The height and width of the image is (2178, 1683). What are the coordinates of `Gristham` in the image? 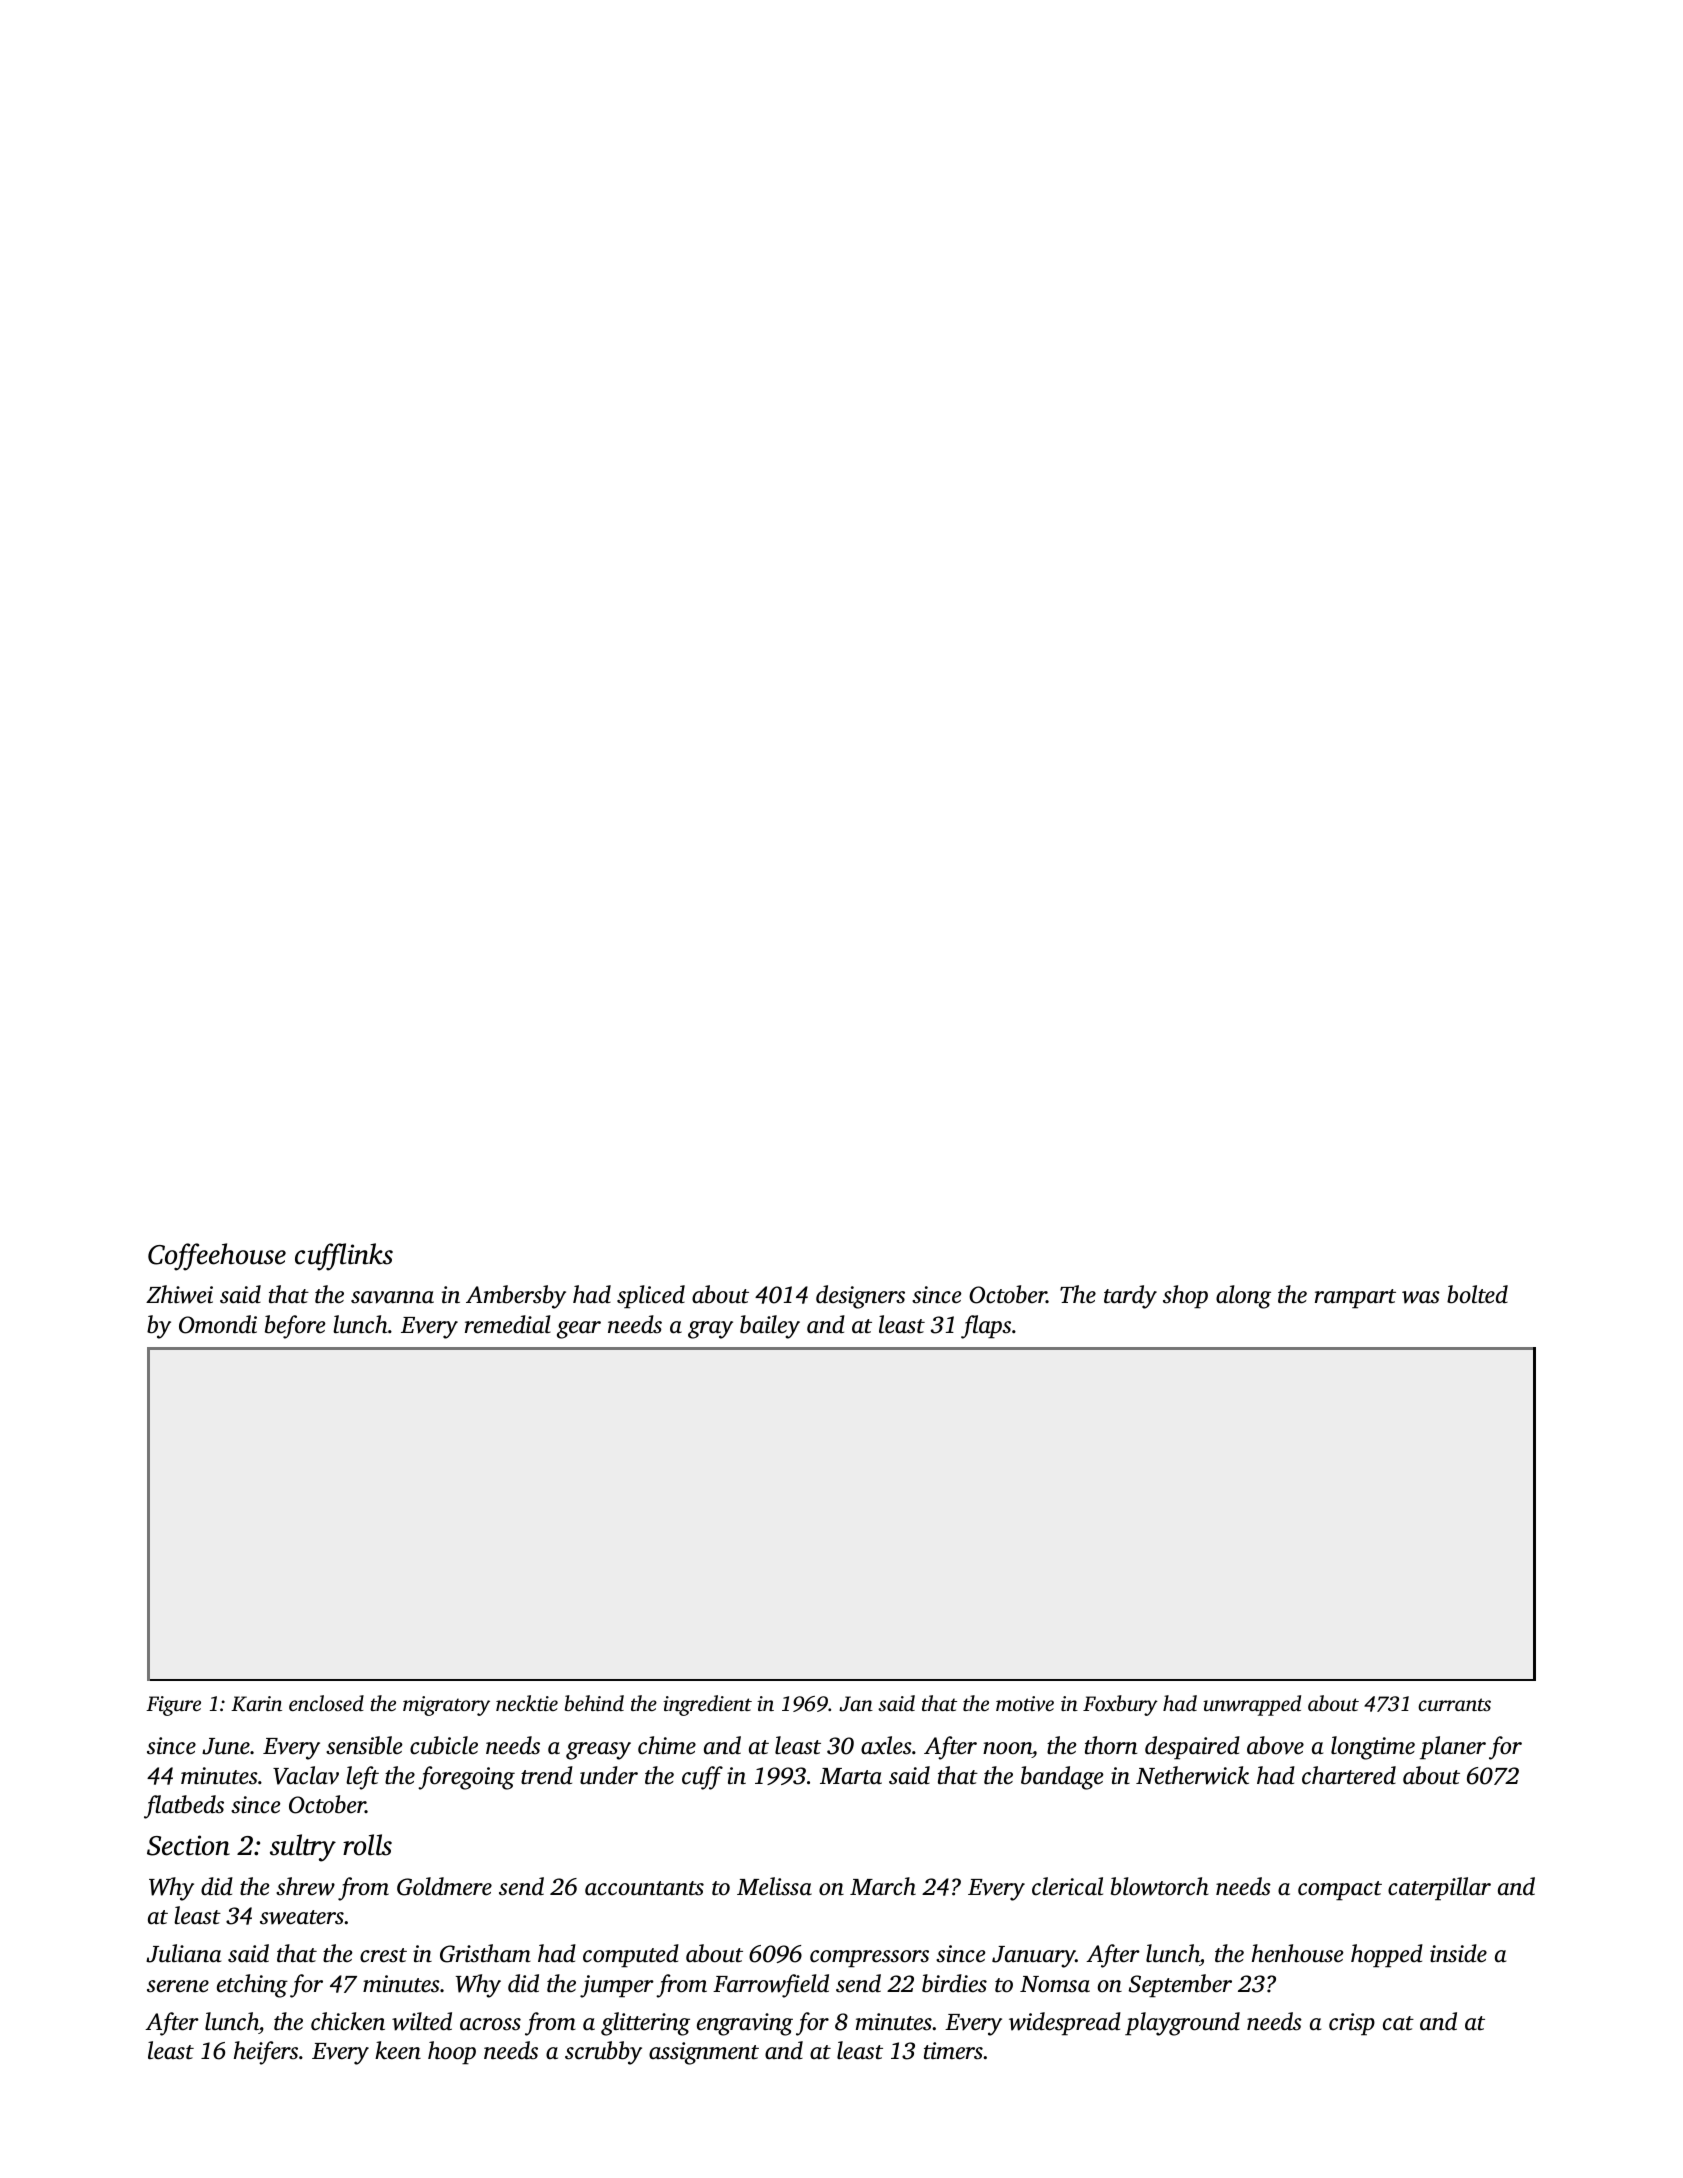 It's located at (485, 1953).
